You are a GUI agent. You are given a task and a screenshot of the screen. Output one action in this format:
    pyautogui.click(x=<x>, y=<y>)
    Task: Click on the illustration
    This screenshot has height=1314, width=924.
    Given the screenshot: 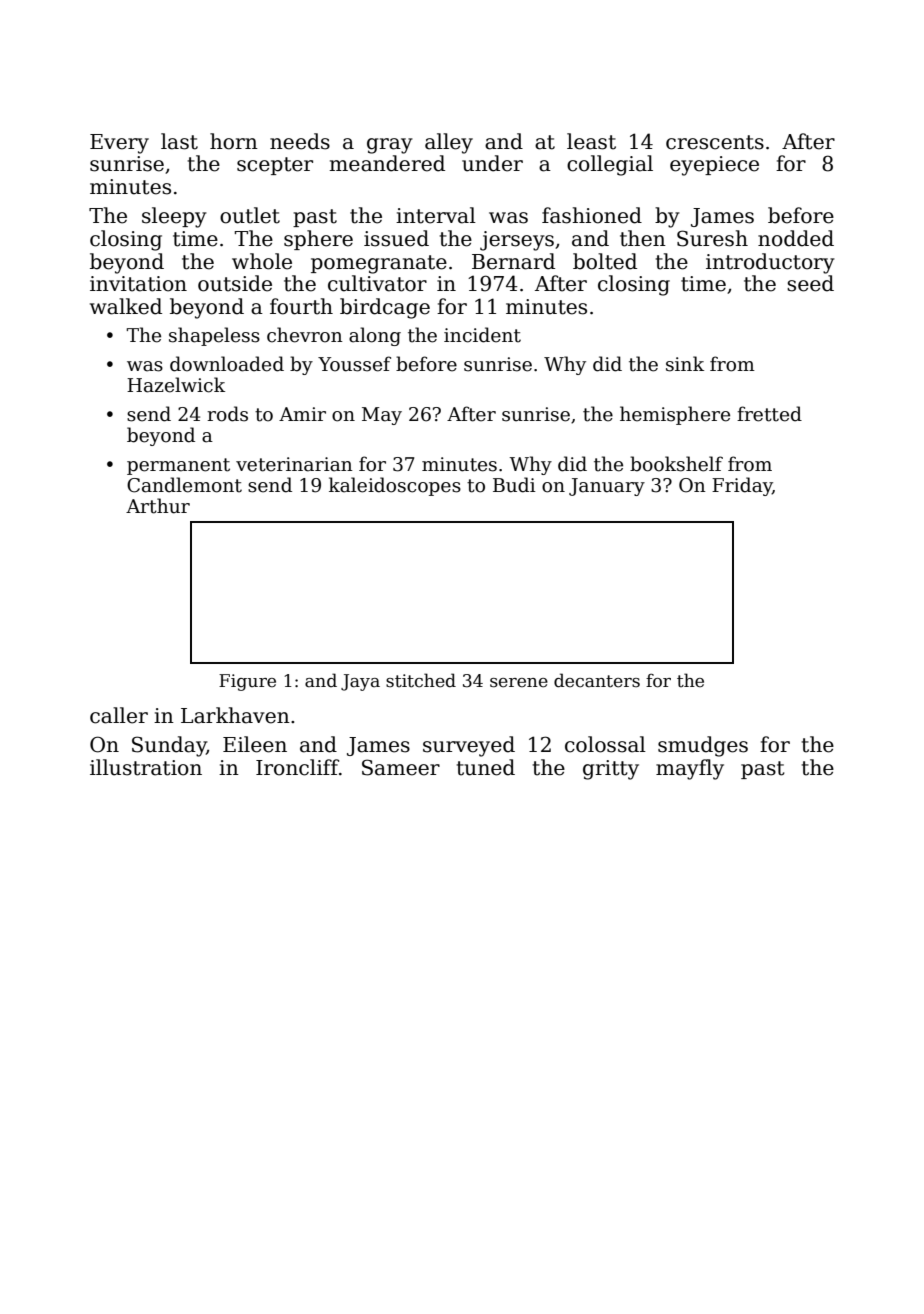 What is the action you would take?
    pyautogui.click(x=146, y=767)
